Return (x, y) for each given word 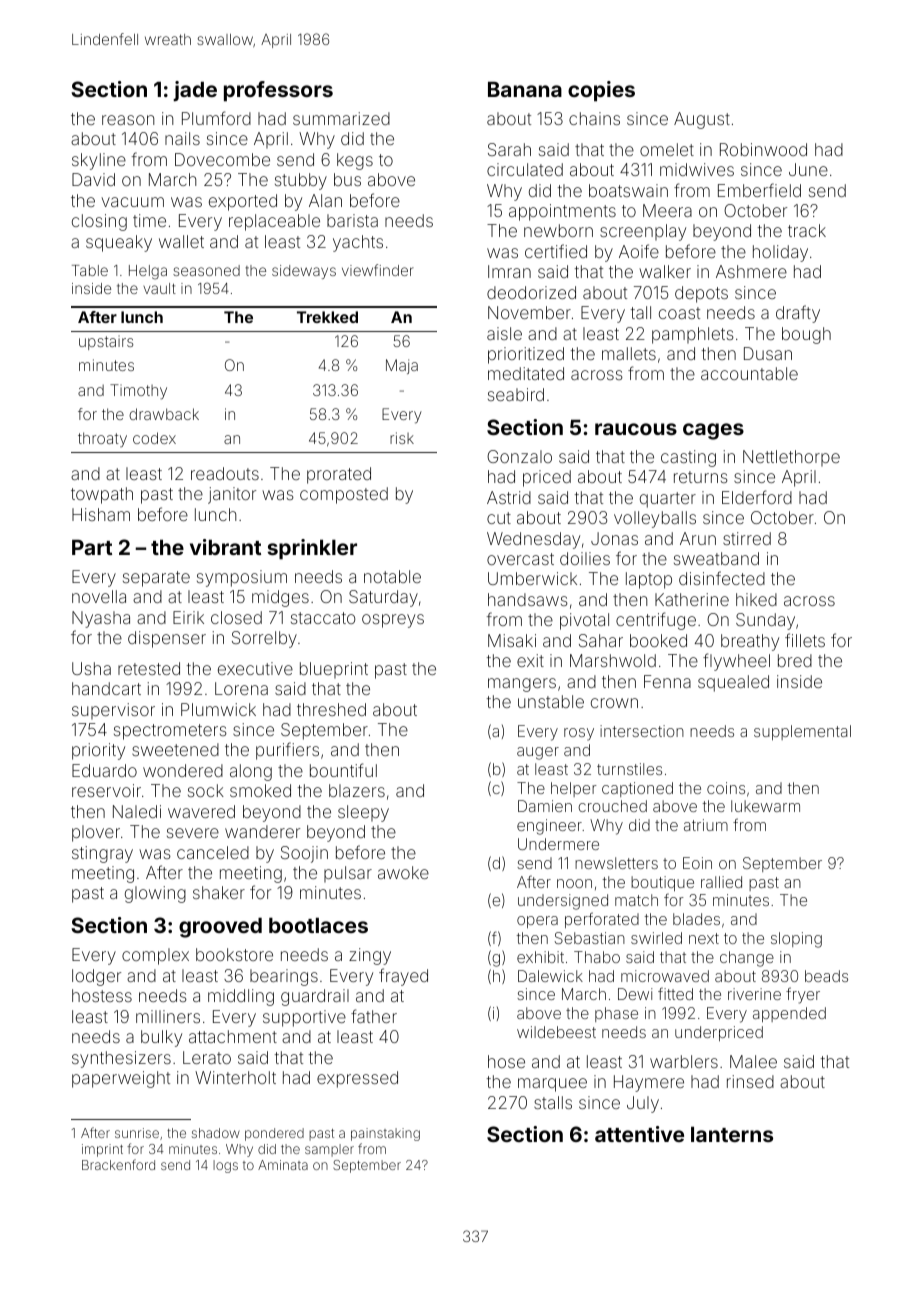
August (702, 120)
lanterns (732, 1134)
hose (506, 1061)
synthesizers (121, 1059)
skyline (99, 161)
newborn (558, 230)
